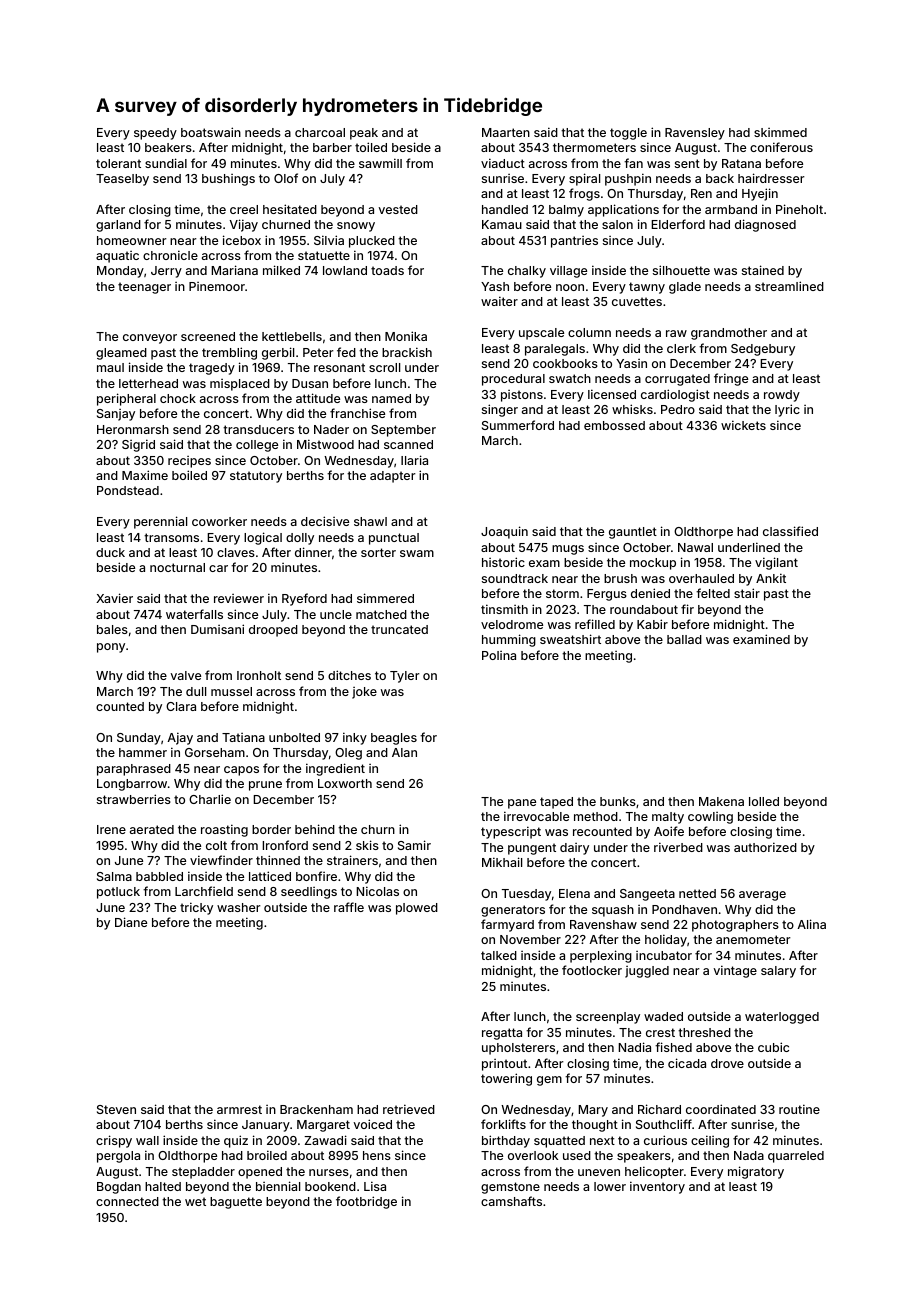 This screenshot has width=924, height=1308. Describe the element at coordinates (695, 134) in the screenshot. I see `Ravensley` at that location.
